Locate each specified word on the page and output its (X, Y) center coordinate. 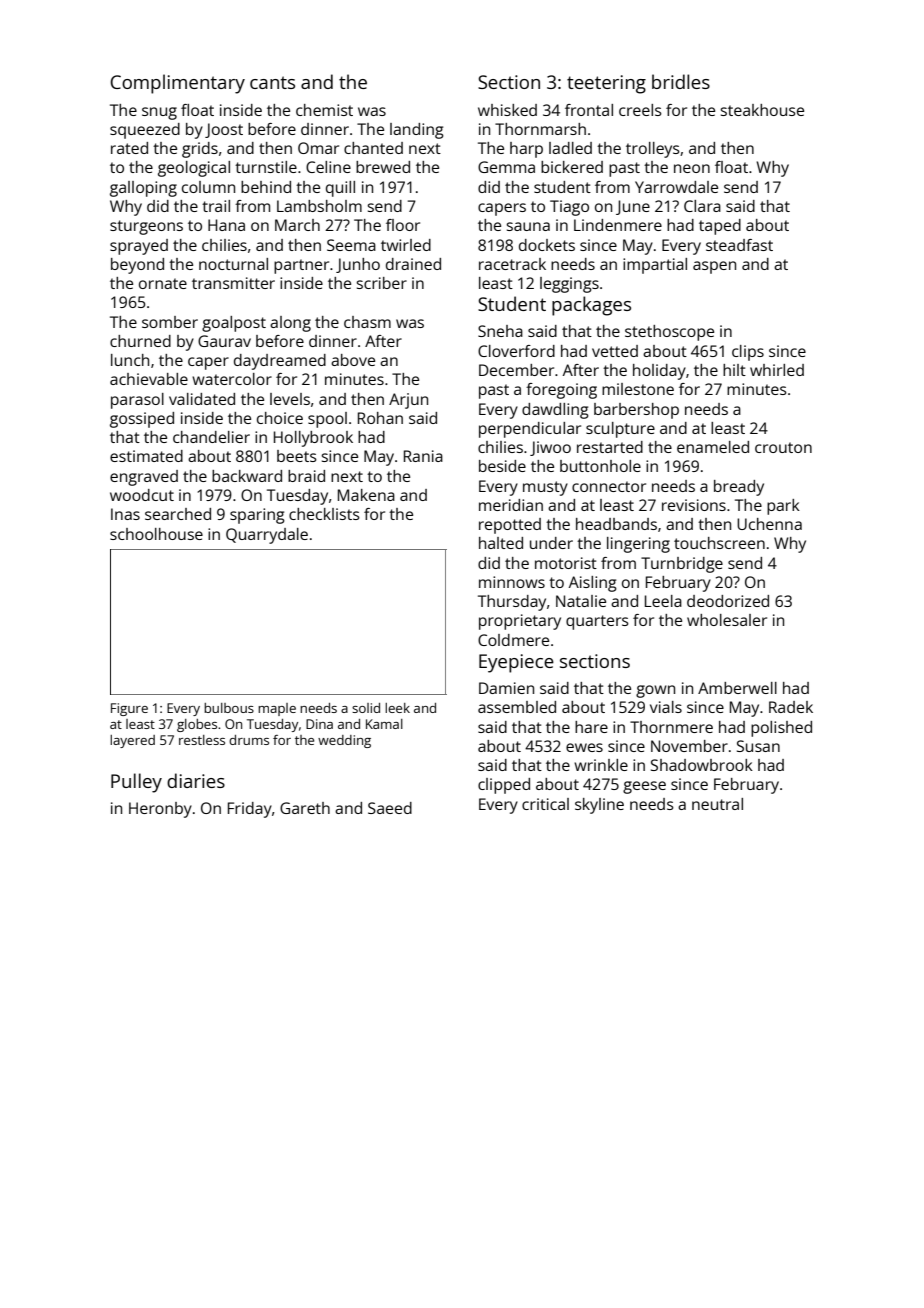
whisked (507, 110)
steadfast (739, 245)
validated (202, 399)
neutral (717, 804)
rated (129, 148)
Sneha (500, 331)
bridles (681, 81)
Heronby (160, 810)
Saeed (390, 808)
